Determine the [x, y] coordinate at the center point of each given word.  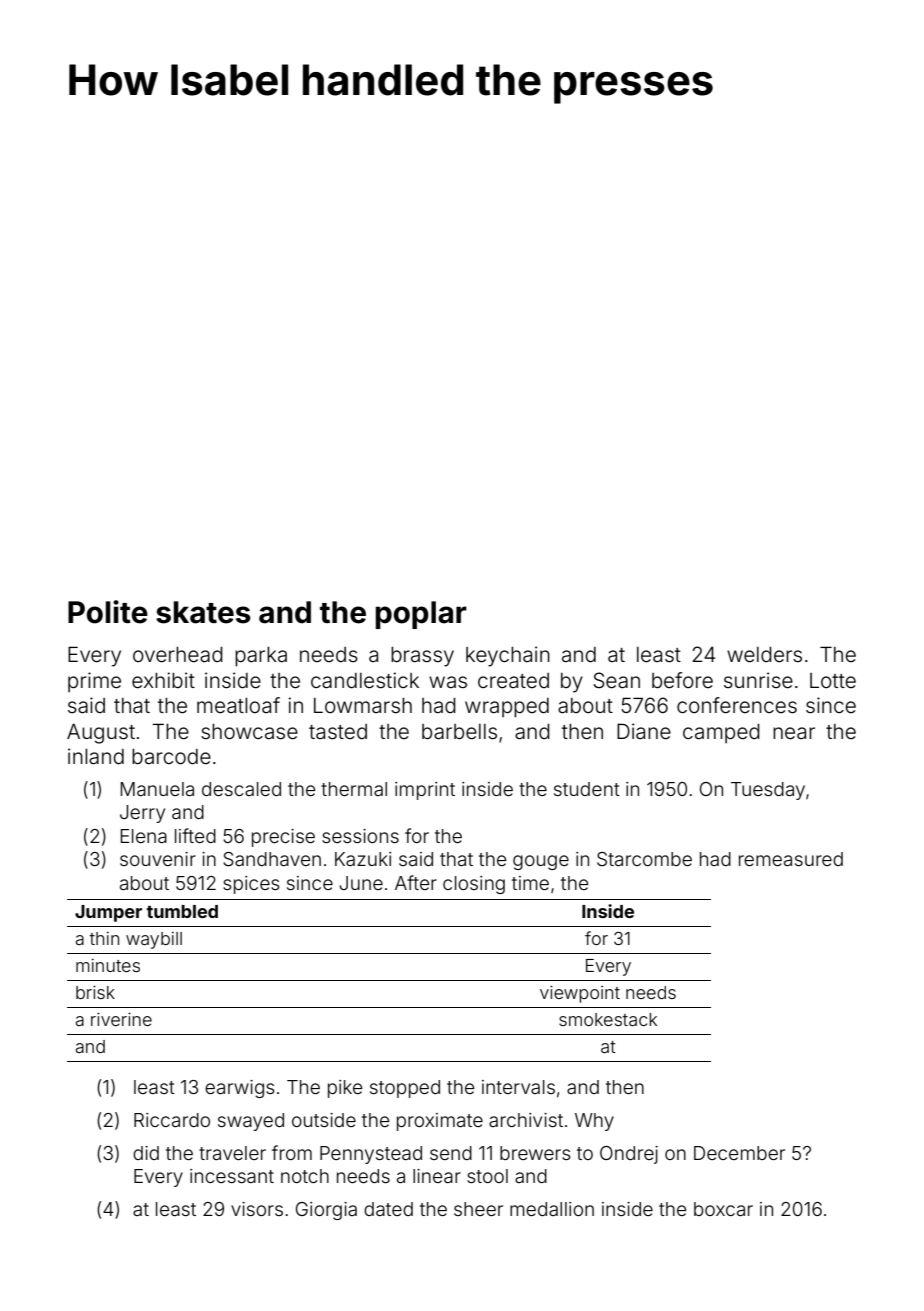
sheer [478, 1209]
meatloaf [238, 705]
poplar [421, 615]
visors [257, 1209]
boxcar [723, 1209]
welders [764, 655]
